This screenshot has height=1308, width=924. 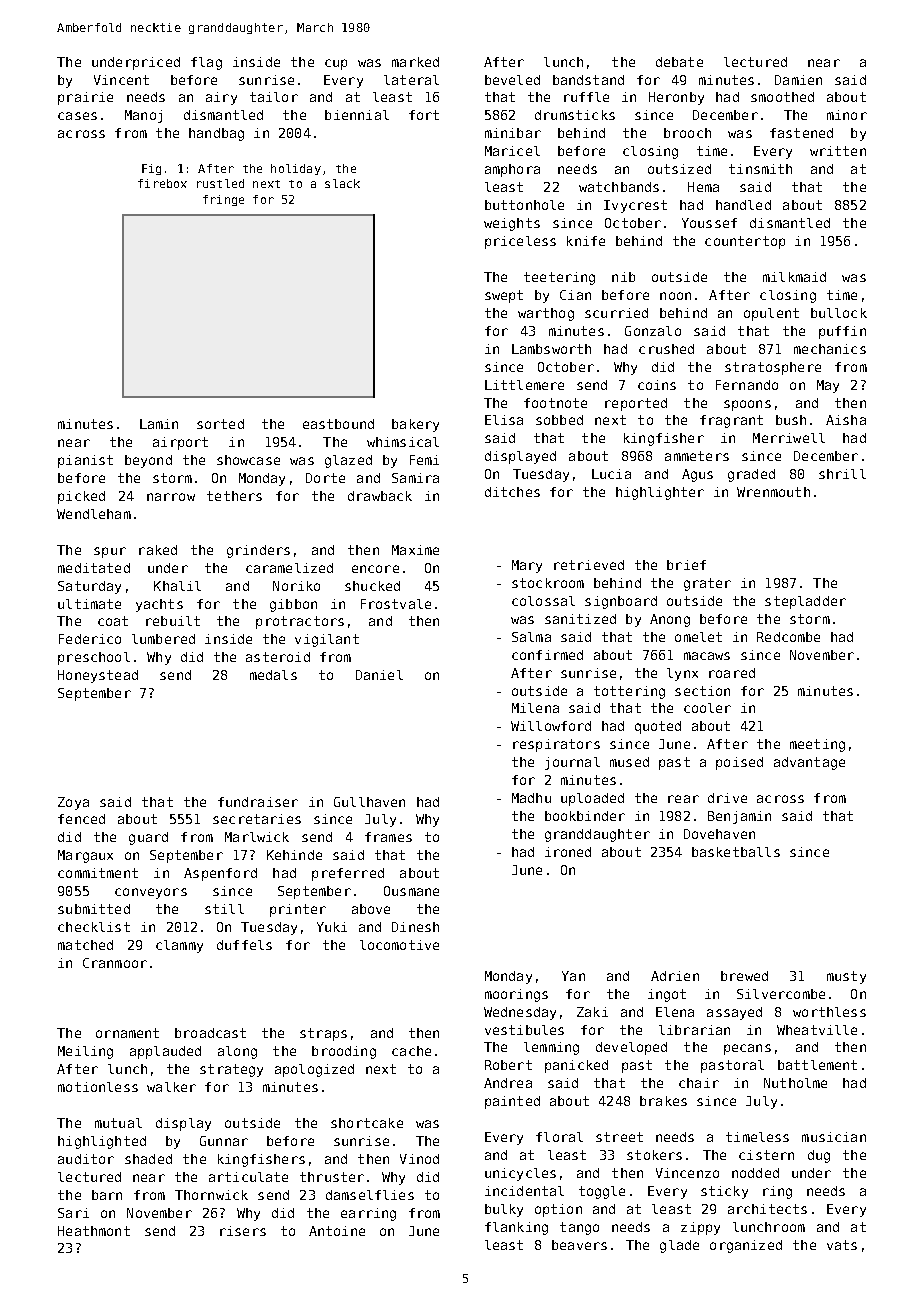 I want to click on drawback, so click(x=380, y=496).
